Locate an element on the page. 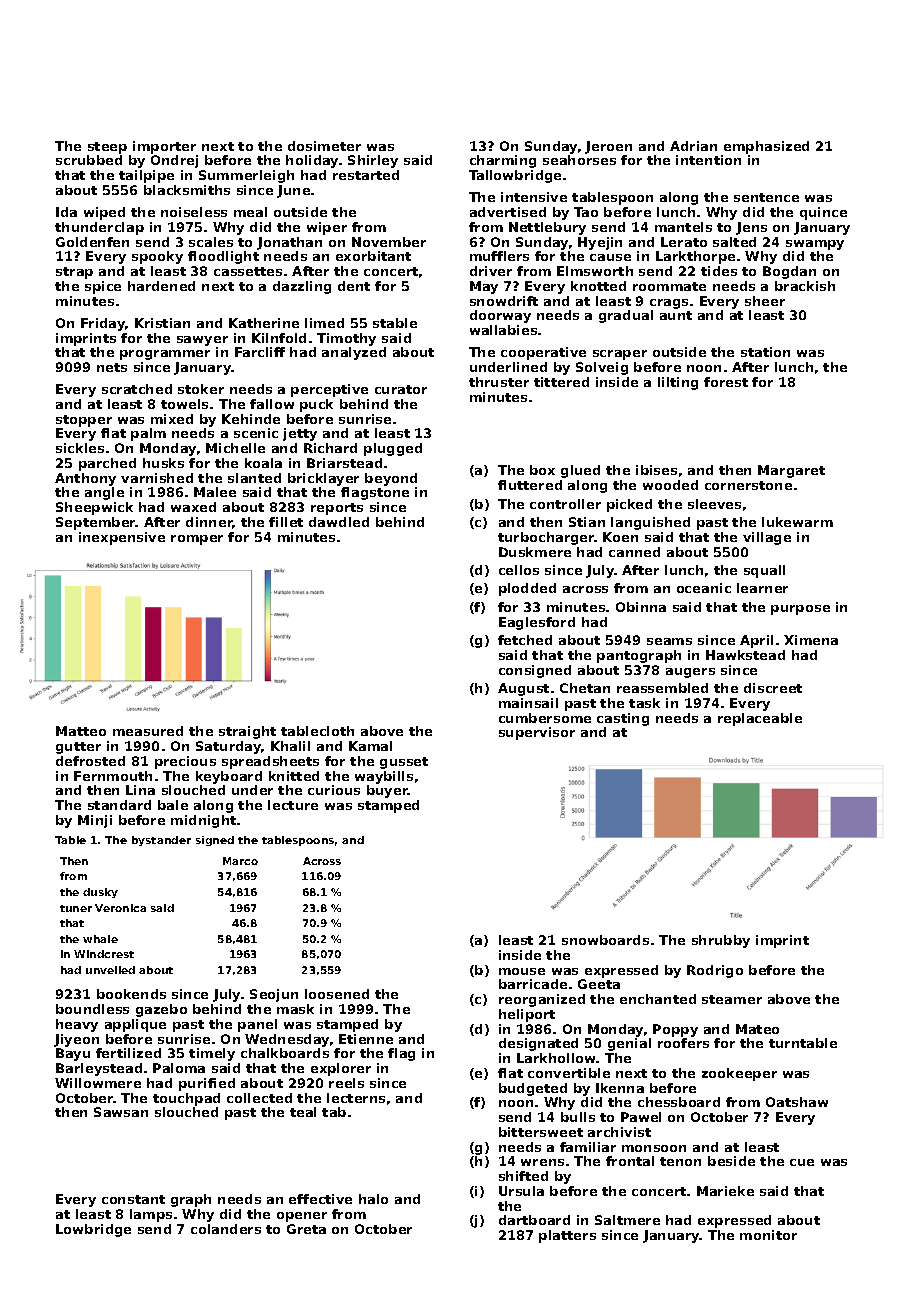 The height and width of the image is (1316, 908). constant is located at coordinates (133, 1199).
